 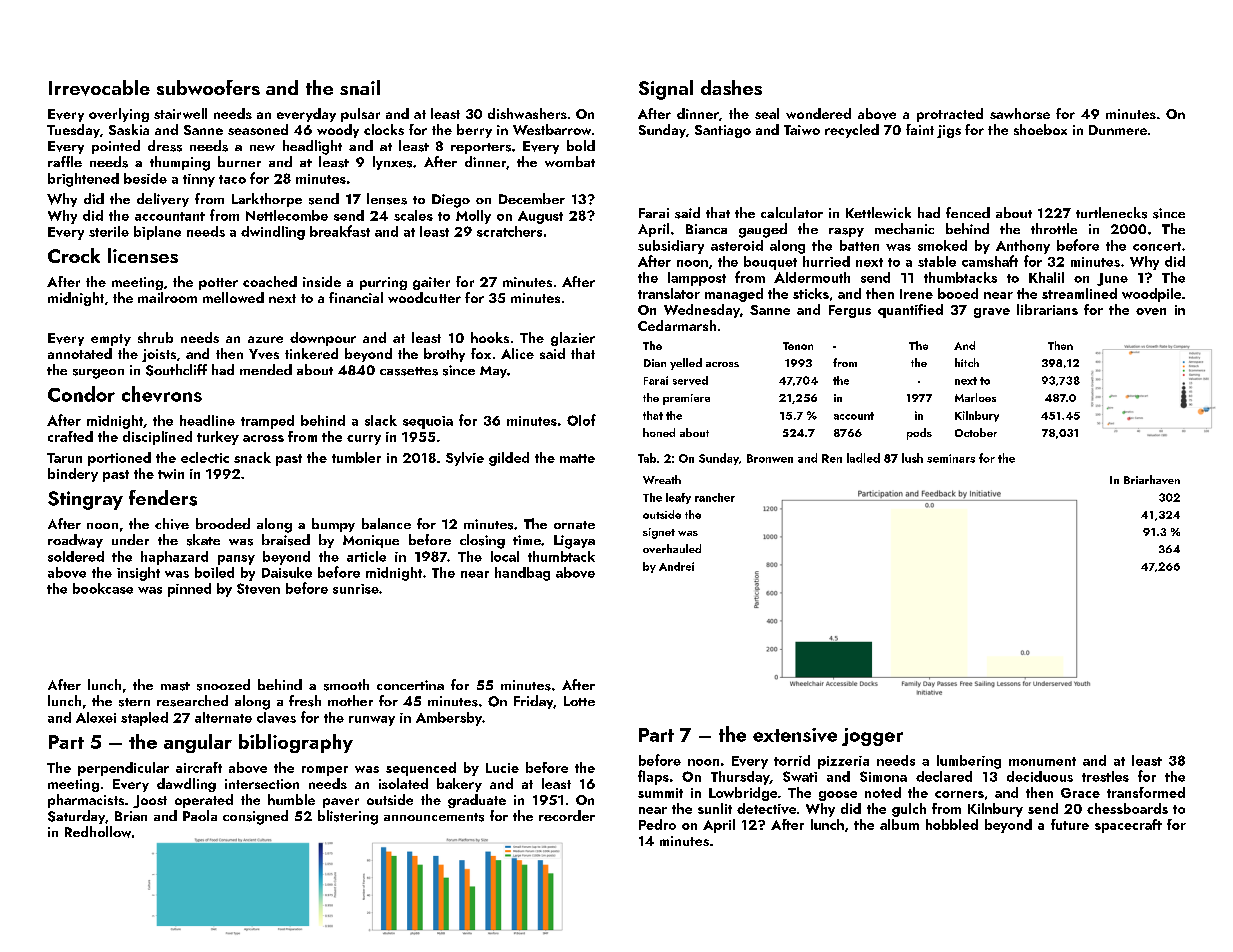 I want to click on mast, so click(x=175, y=686).
